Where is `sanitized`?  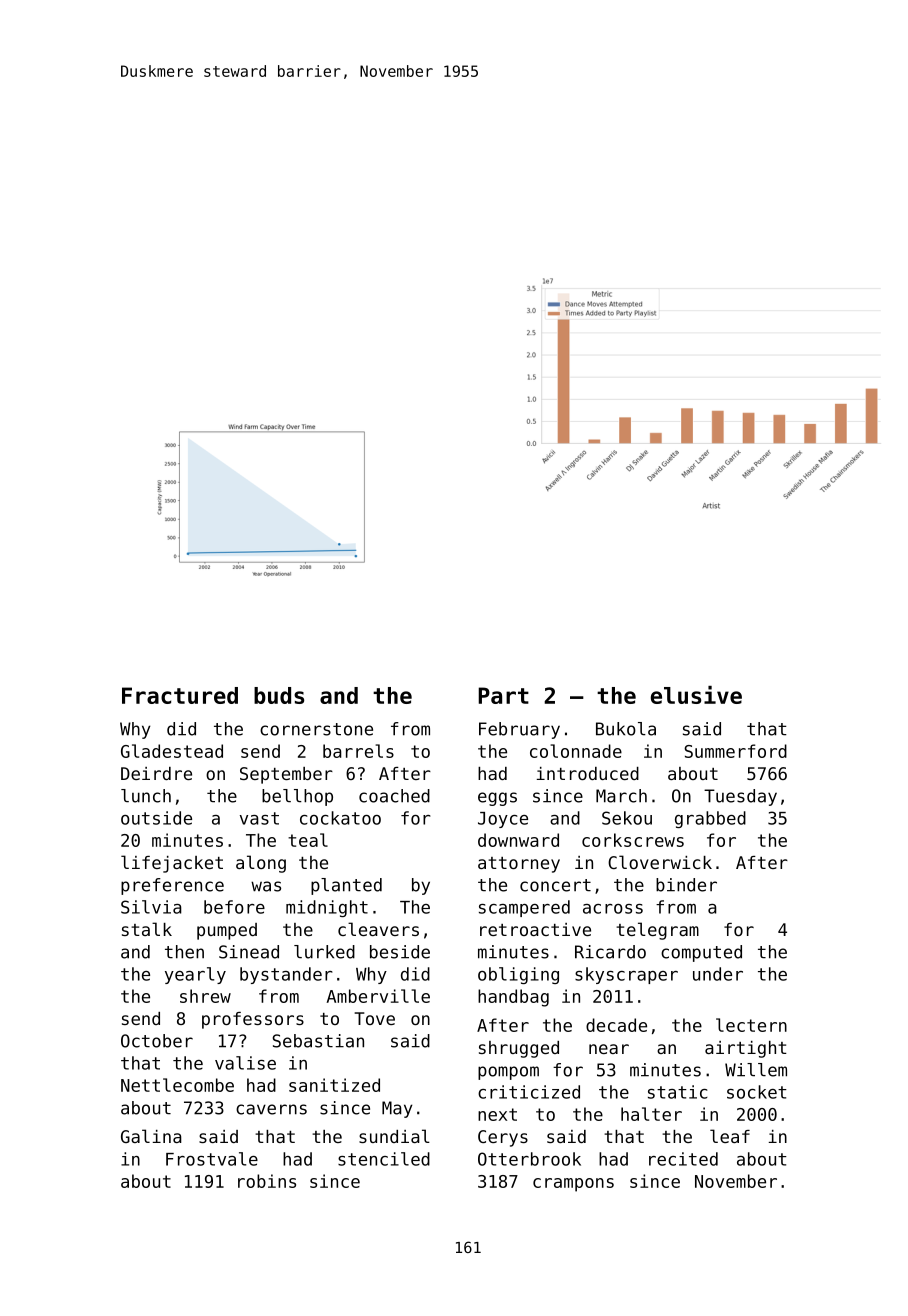 sanitized is located at coordinates (334, 1085).
